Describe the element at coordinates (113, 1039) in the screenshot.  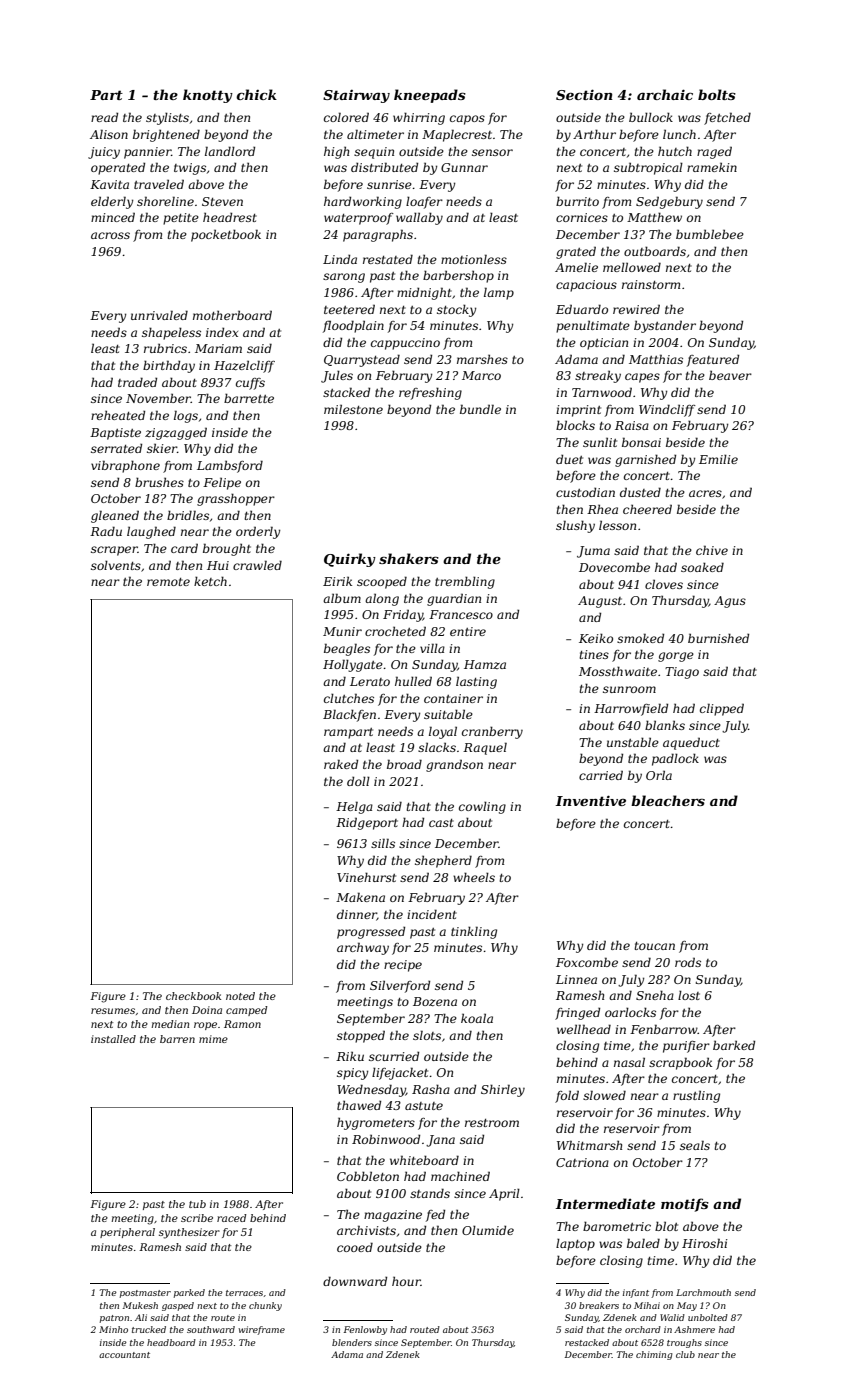
I see `installed` at that location.
